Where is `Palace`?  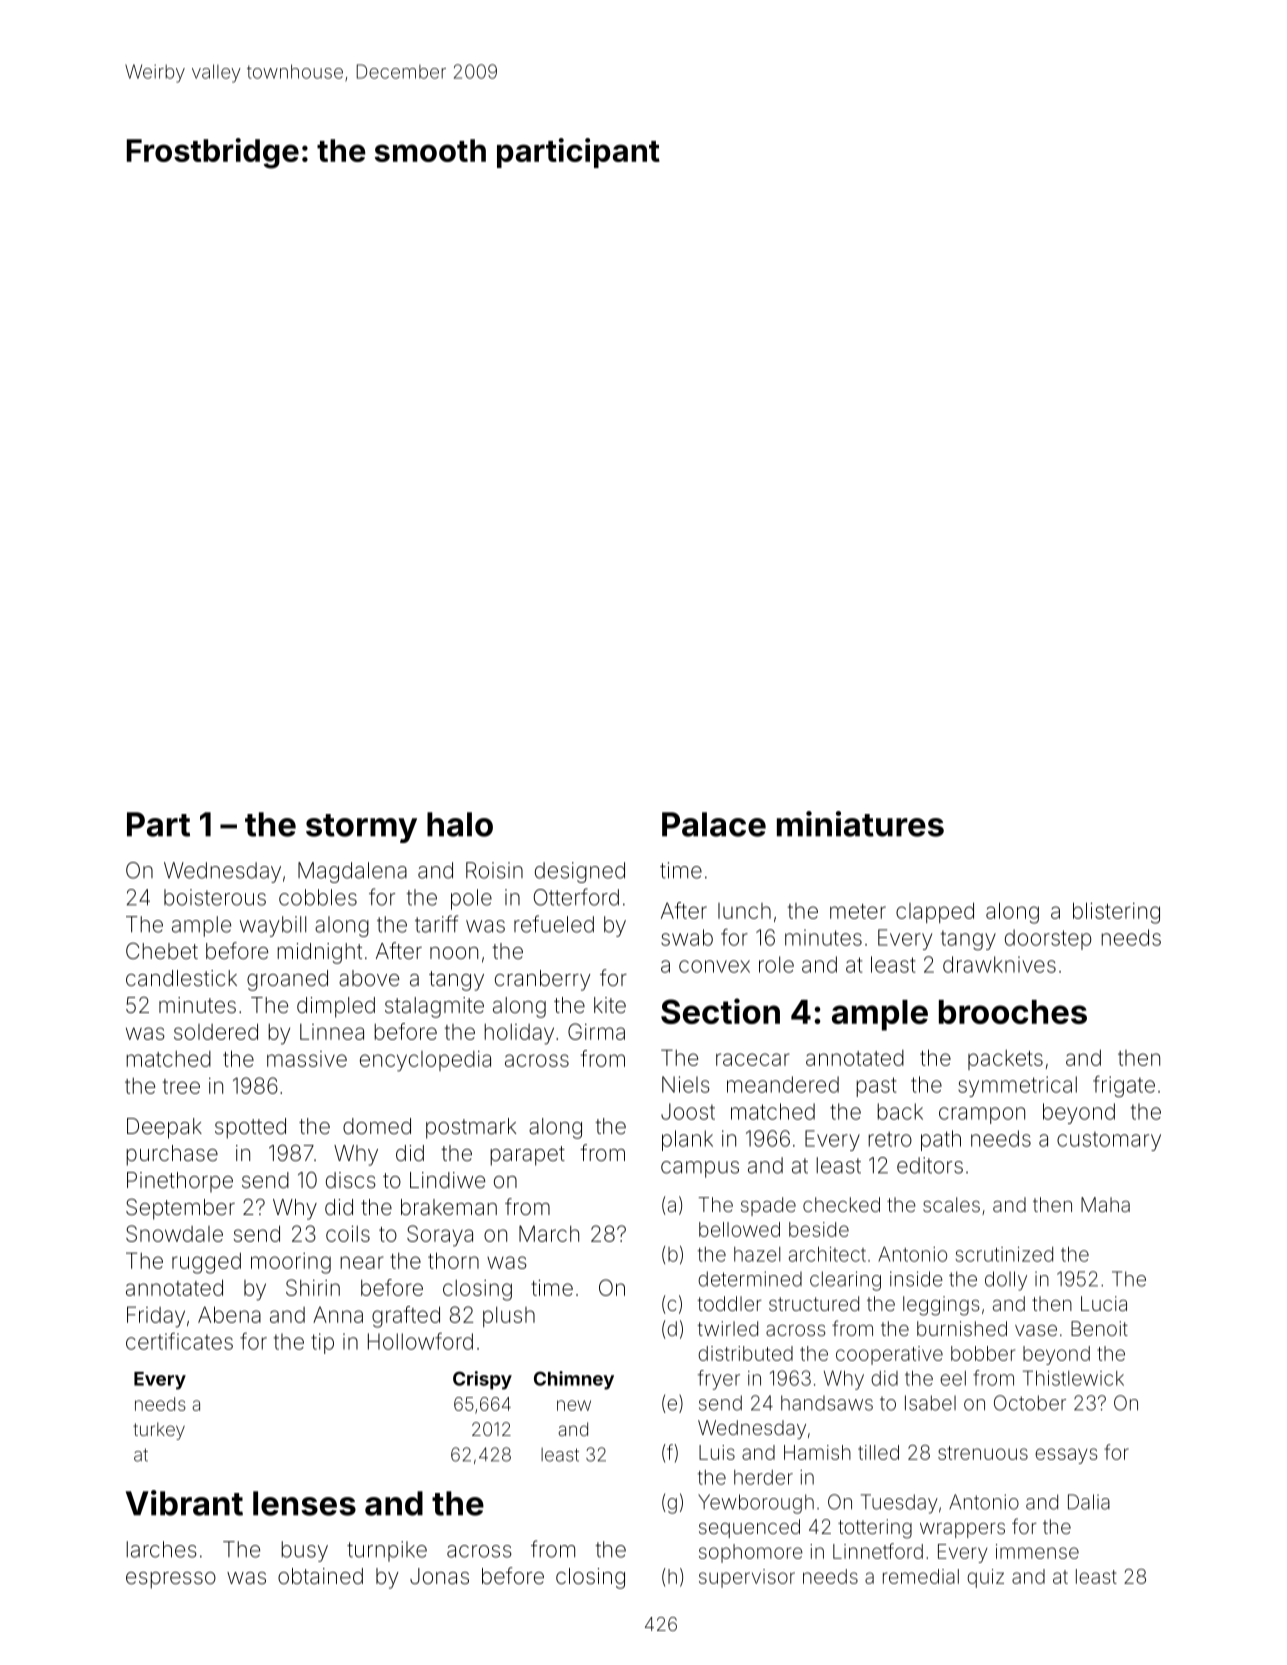 Palace is located at coordinates (714, 824).
